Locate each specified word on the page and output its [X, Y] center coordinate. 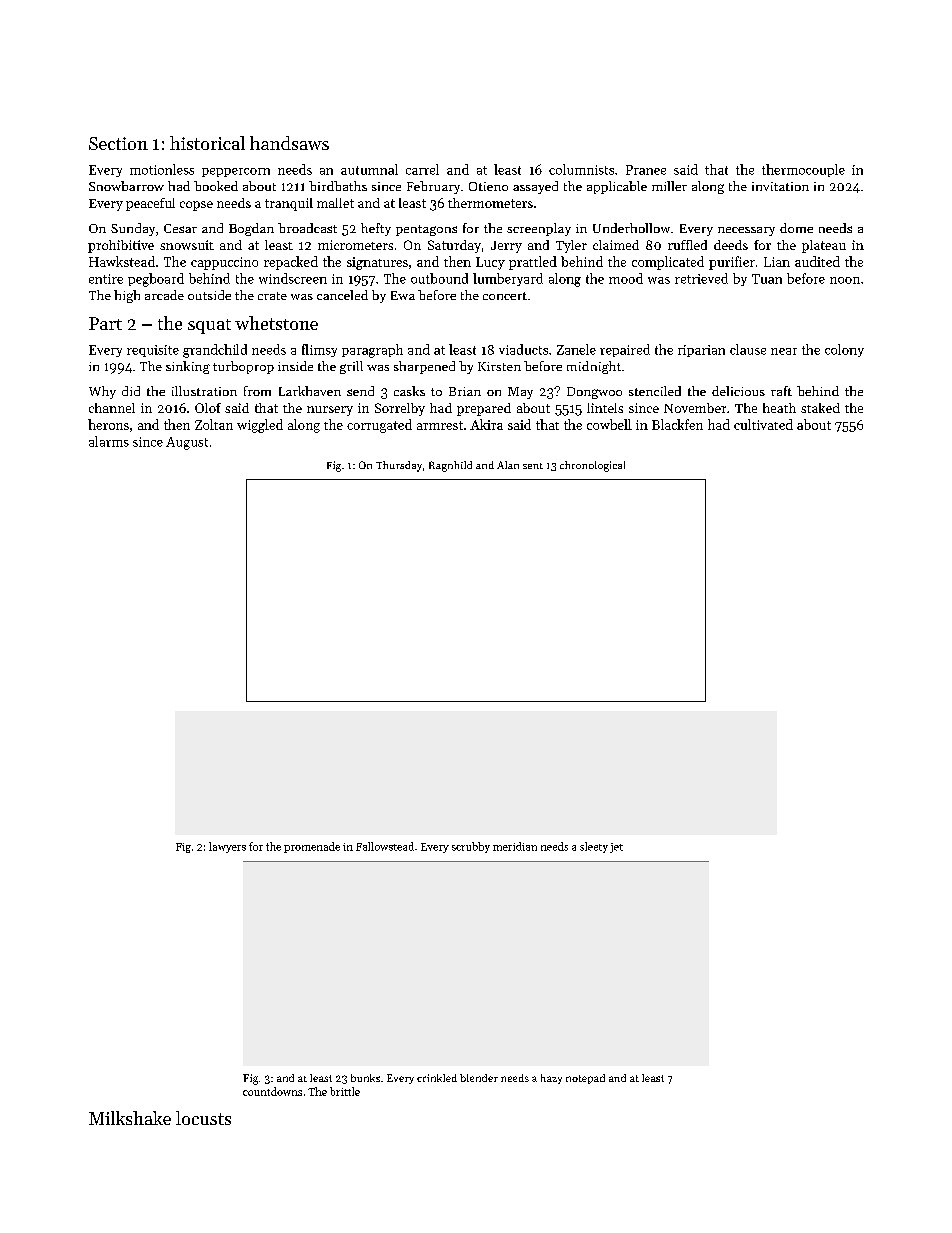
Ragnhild [450, 466]
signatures [377, 263]
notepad [585, 1079]
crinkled [437, 1078]
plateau [824, 246]
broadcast [307, 228]
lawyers [227, 847]
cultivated [763, 424]
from [257, 391]
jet [616, 848]
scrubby [471, 847]
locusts [203, 1118]
